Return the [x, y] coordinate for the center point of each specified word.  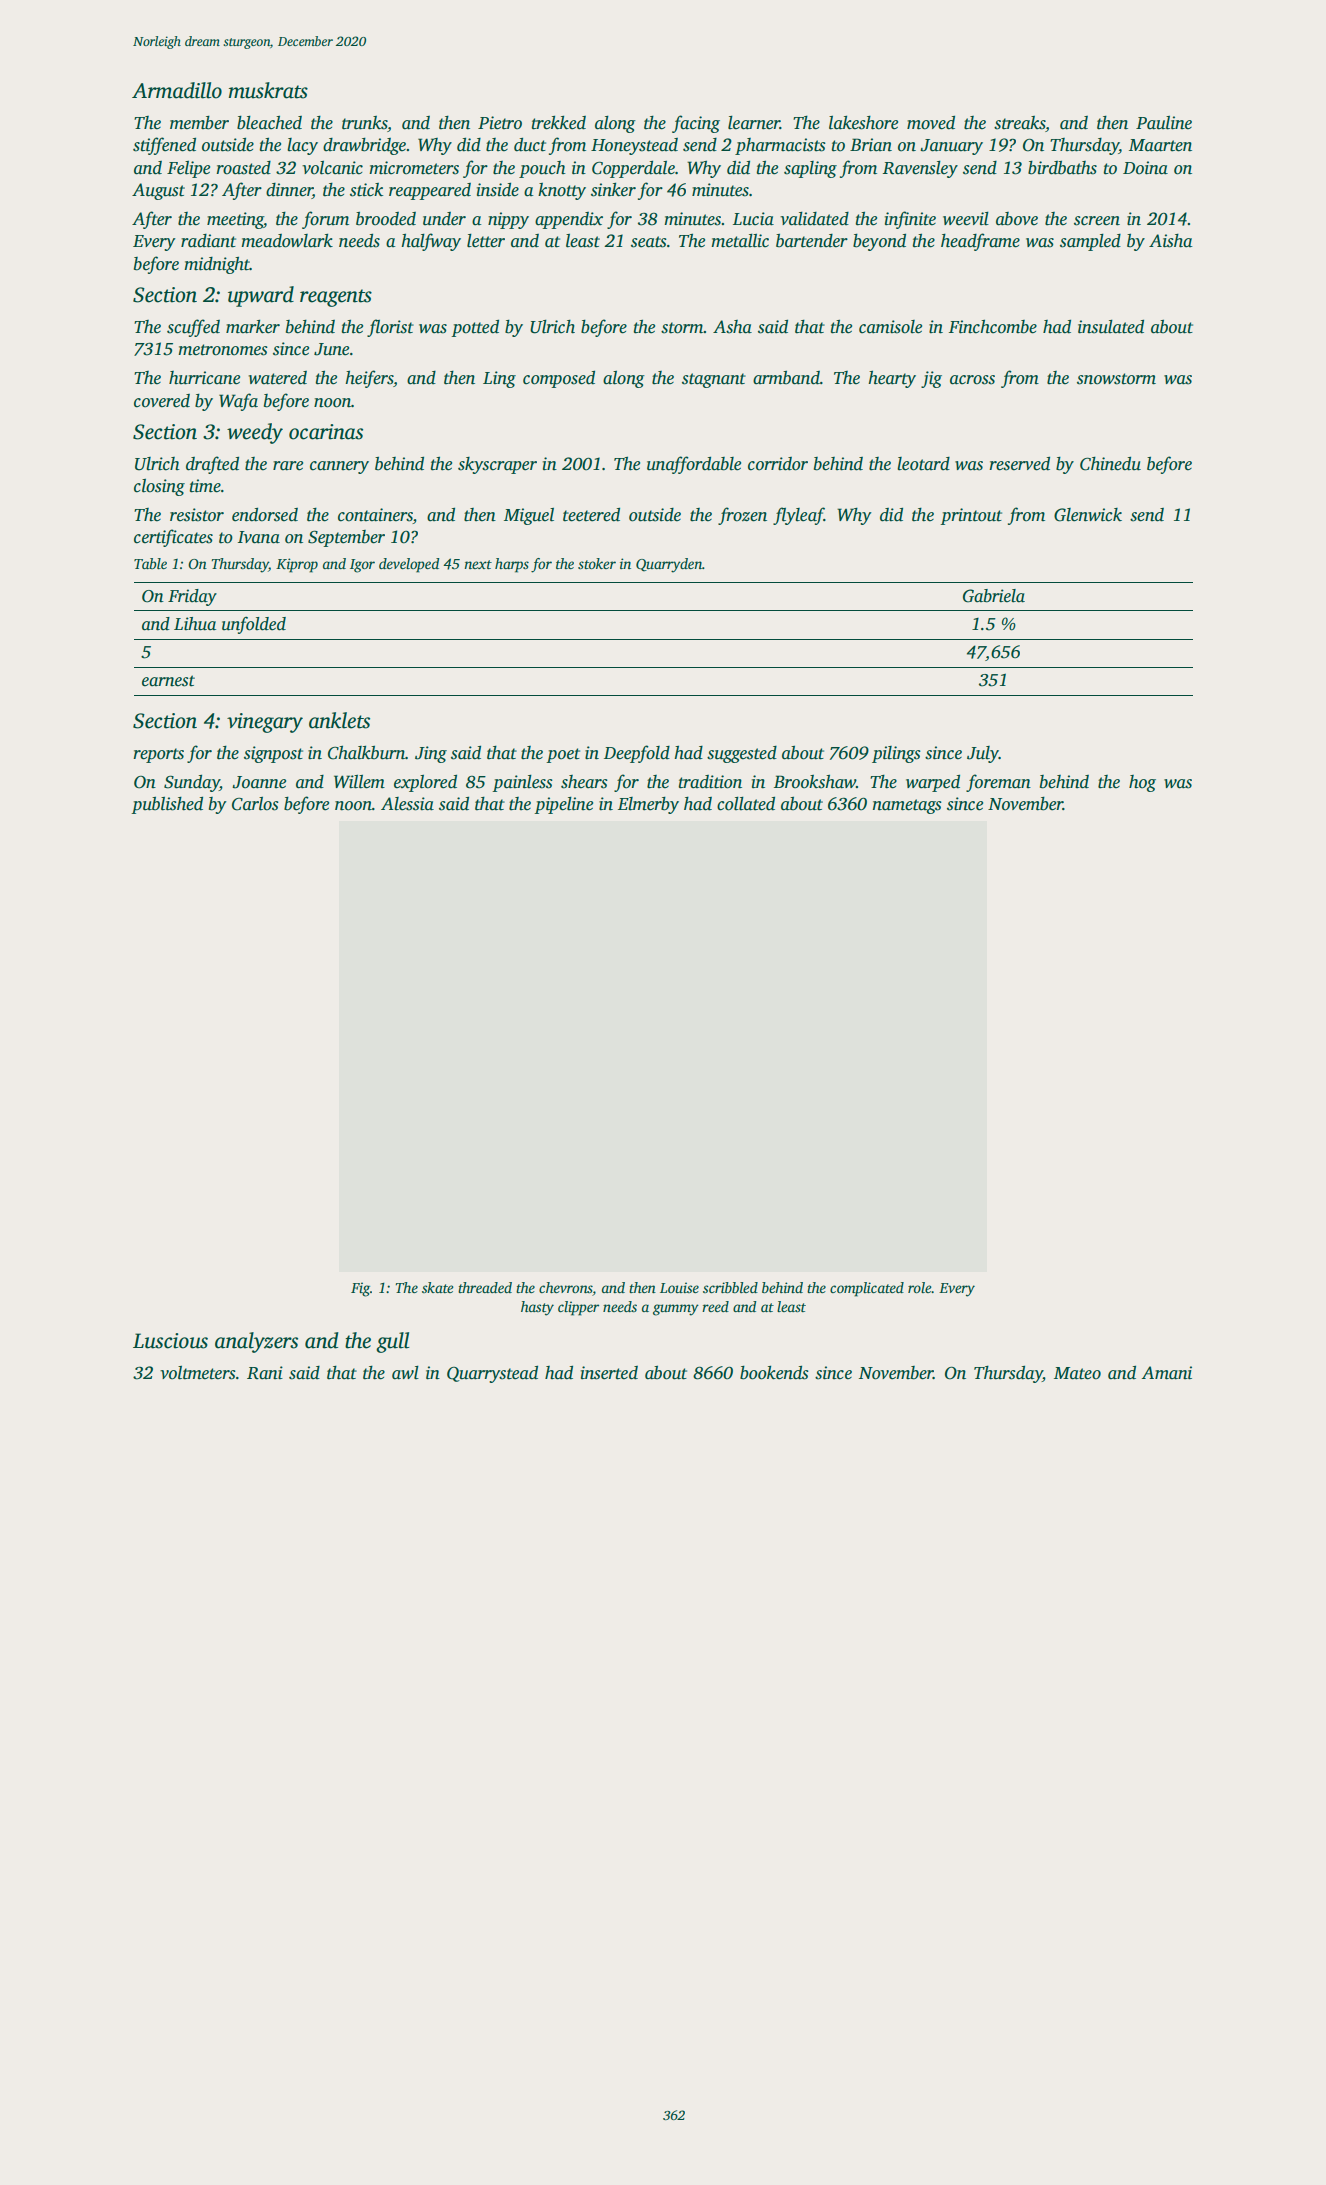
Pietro [500, 123]
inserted [609, 1373]
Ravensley [920, 169]
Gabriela [994, 596]
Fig [360, 1289]
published [167, 805]
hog [1142, 783]
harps [512, 565]
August [158, 191]
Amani [1167, 1373]
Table [150, 563]
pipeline [564, 805]
